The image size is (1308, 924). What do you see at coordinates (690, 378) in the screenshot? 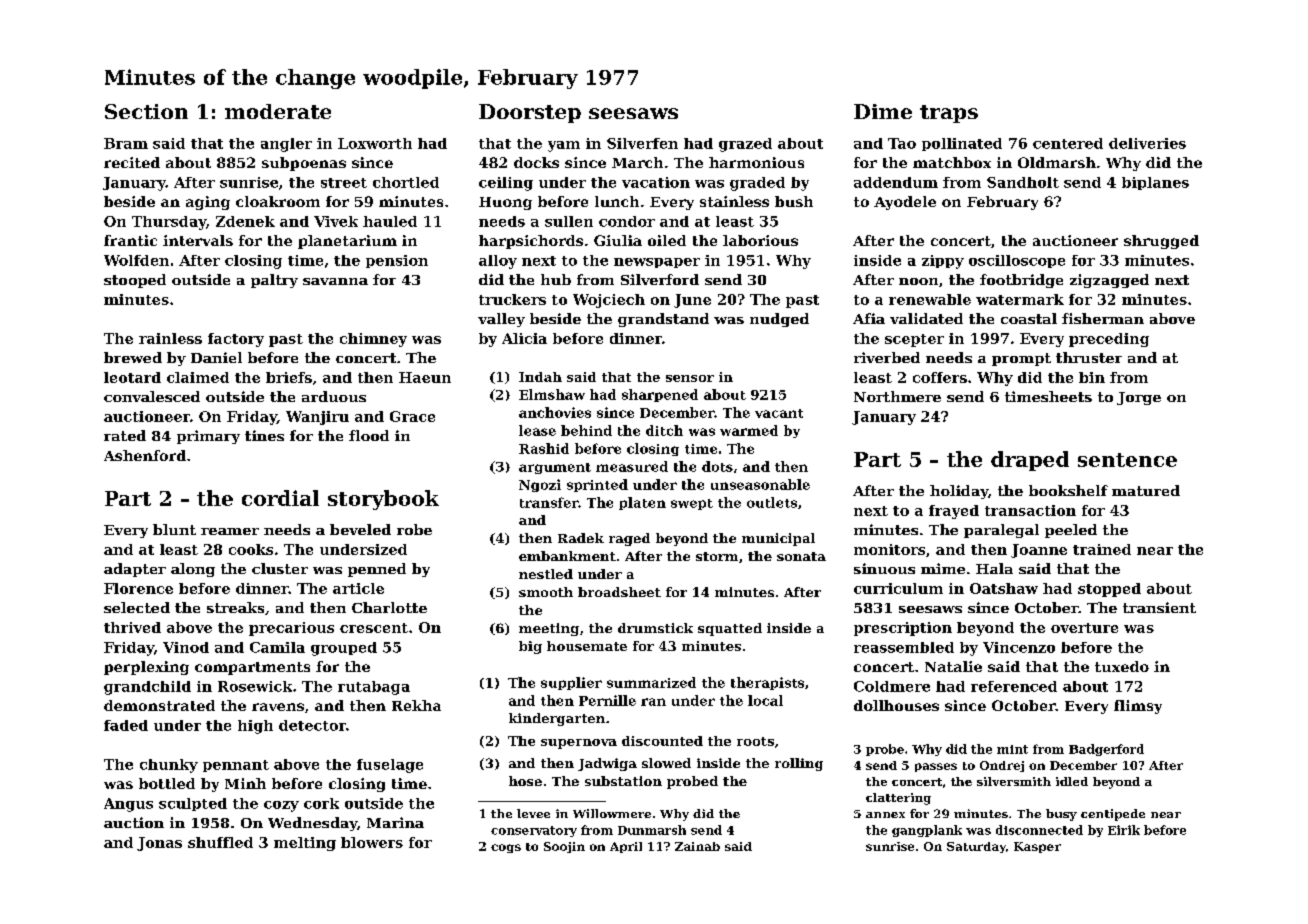
I see `sensor` at bounding box center [690, 378].
